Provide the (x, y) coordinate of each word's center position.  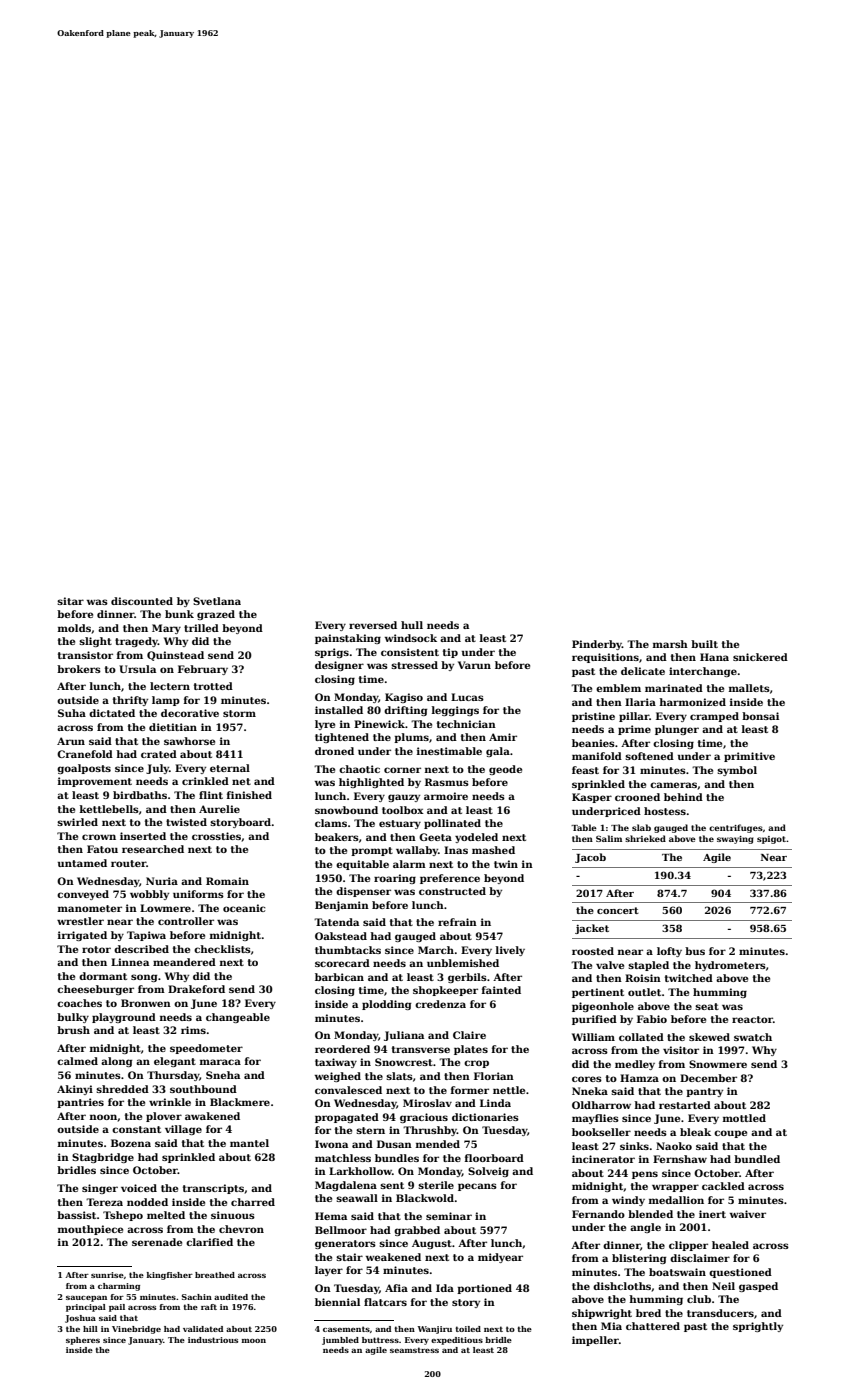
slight (95, 642)
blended (650, 1214)
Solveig (488, 1172)
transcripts (213, 1189)
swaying (735, 840)
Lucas (467, 697)
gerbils (467, 978)
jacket (592, 929)
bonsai (760, 716)
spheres (83, 1341)
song (144, 978)
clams (331, 823)
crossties (216, 836)
